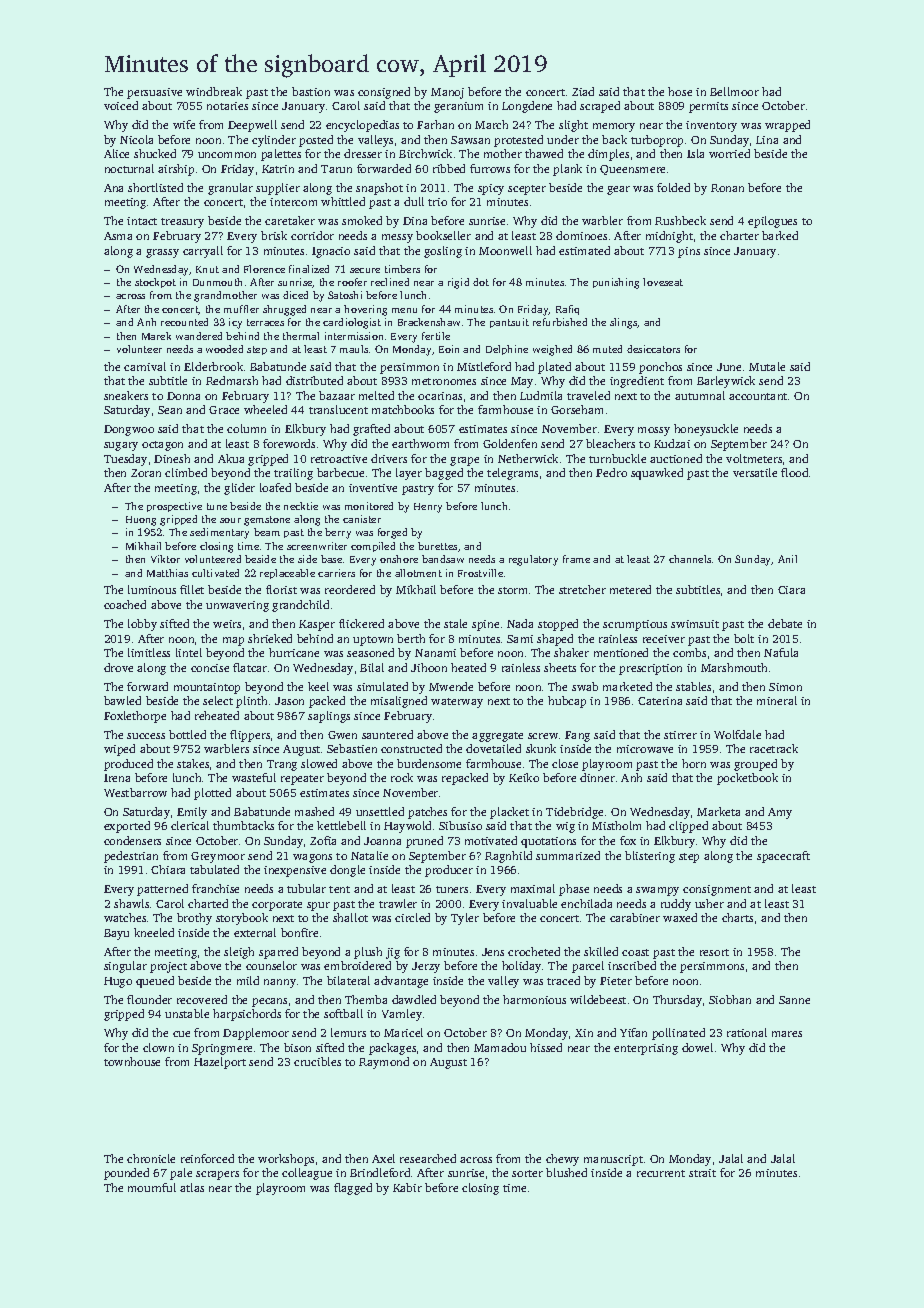 Image resolution: width=924 pixels, height=1308 pixels. I want to click on Springmere, so click(222, 1049).
